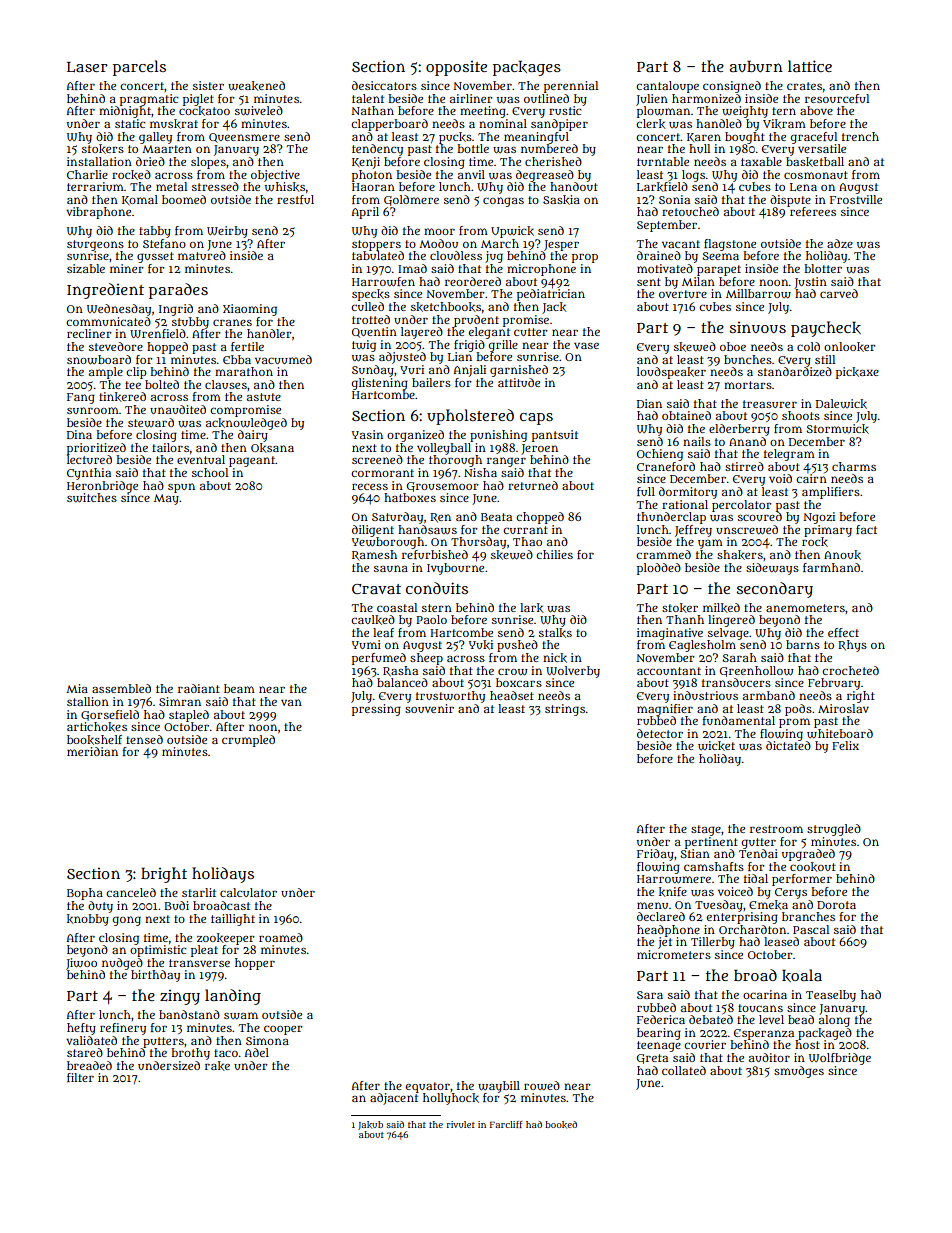 Image resolution: width=952 pixels, height=1233 pixels. What do you see at coordinates (752, 929) in the page?
I see `Orchardton` at bounding box center [752, 929].
